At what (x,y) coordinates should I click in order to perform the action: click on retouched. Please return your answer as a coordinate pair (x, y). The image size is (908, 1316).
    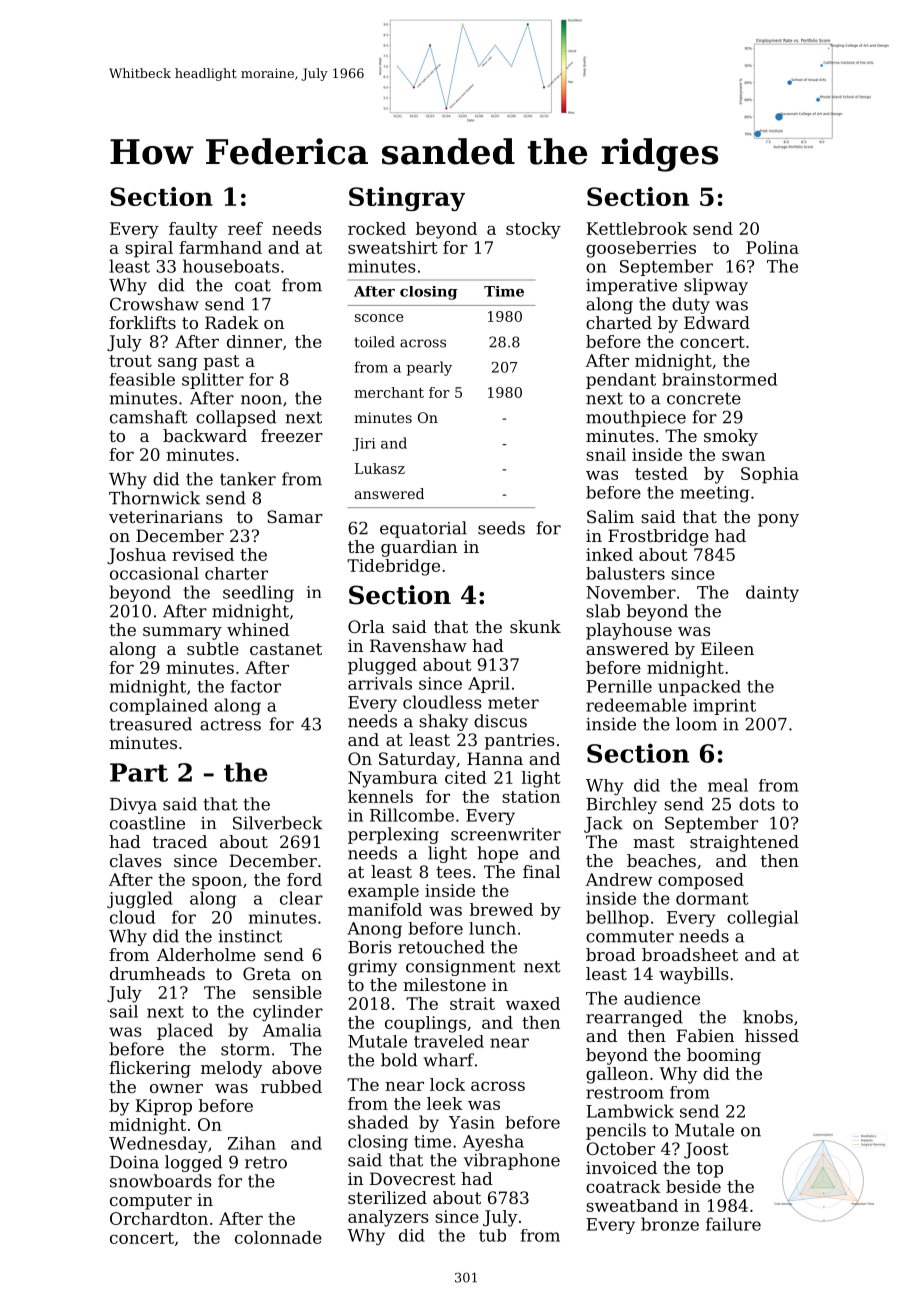
    Looking at the image, I should click on (441, 947).
